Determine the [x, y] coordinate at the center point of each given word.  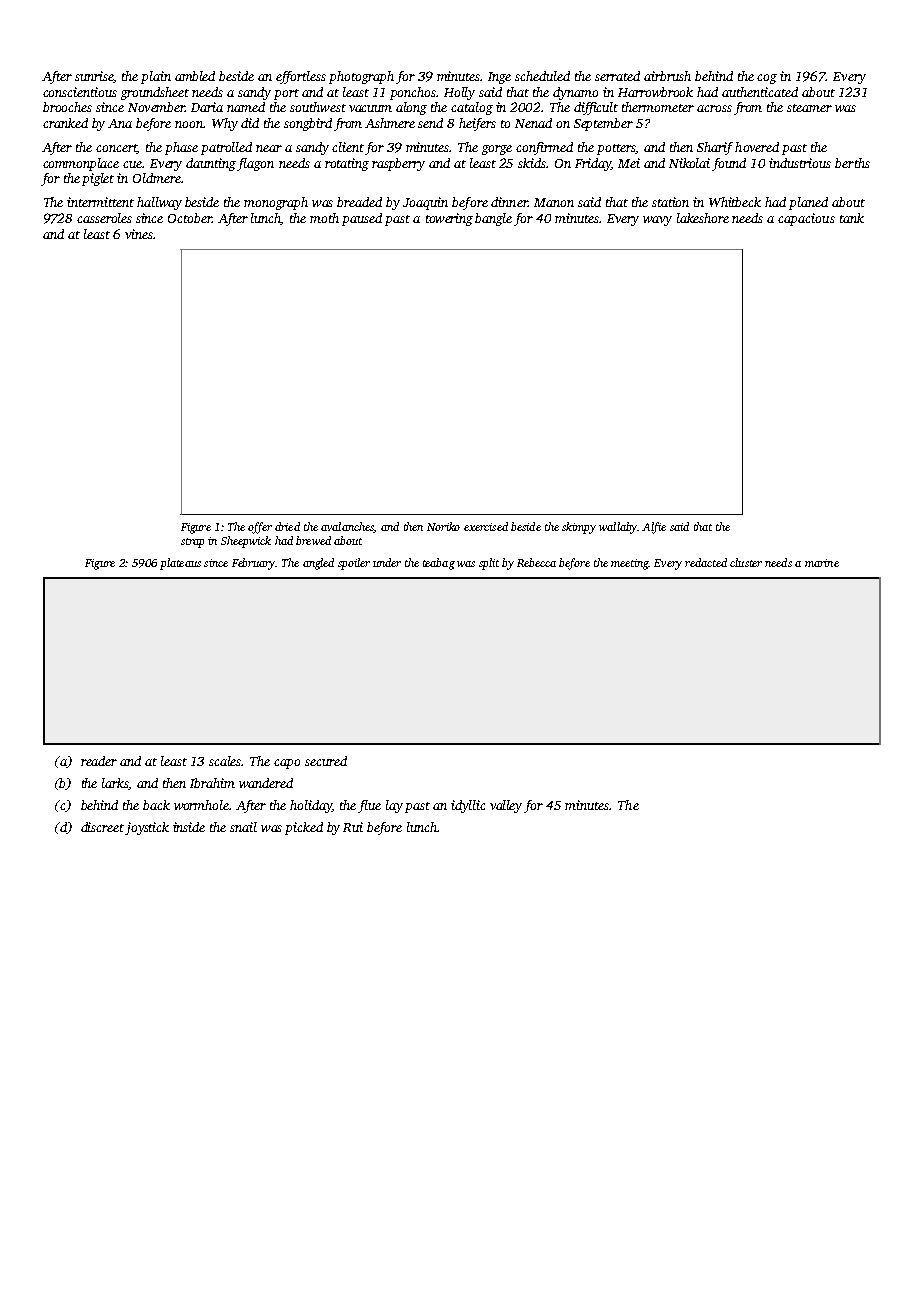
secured [326, 761]
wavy [657, 221]
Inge [499, 78]
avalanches [347, 527]
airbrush [667, 76]
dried [287, 526]
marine [822, 563]
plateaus [180, 564]
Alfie [654, 528]
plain [156, 77]
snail [243, 827]
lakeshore [703, 218]
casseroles [104, 218]
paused [362, 219]
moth [324, 218]
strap [192, 543]
